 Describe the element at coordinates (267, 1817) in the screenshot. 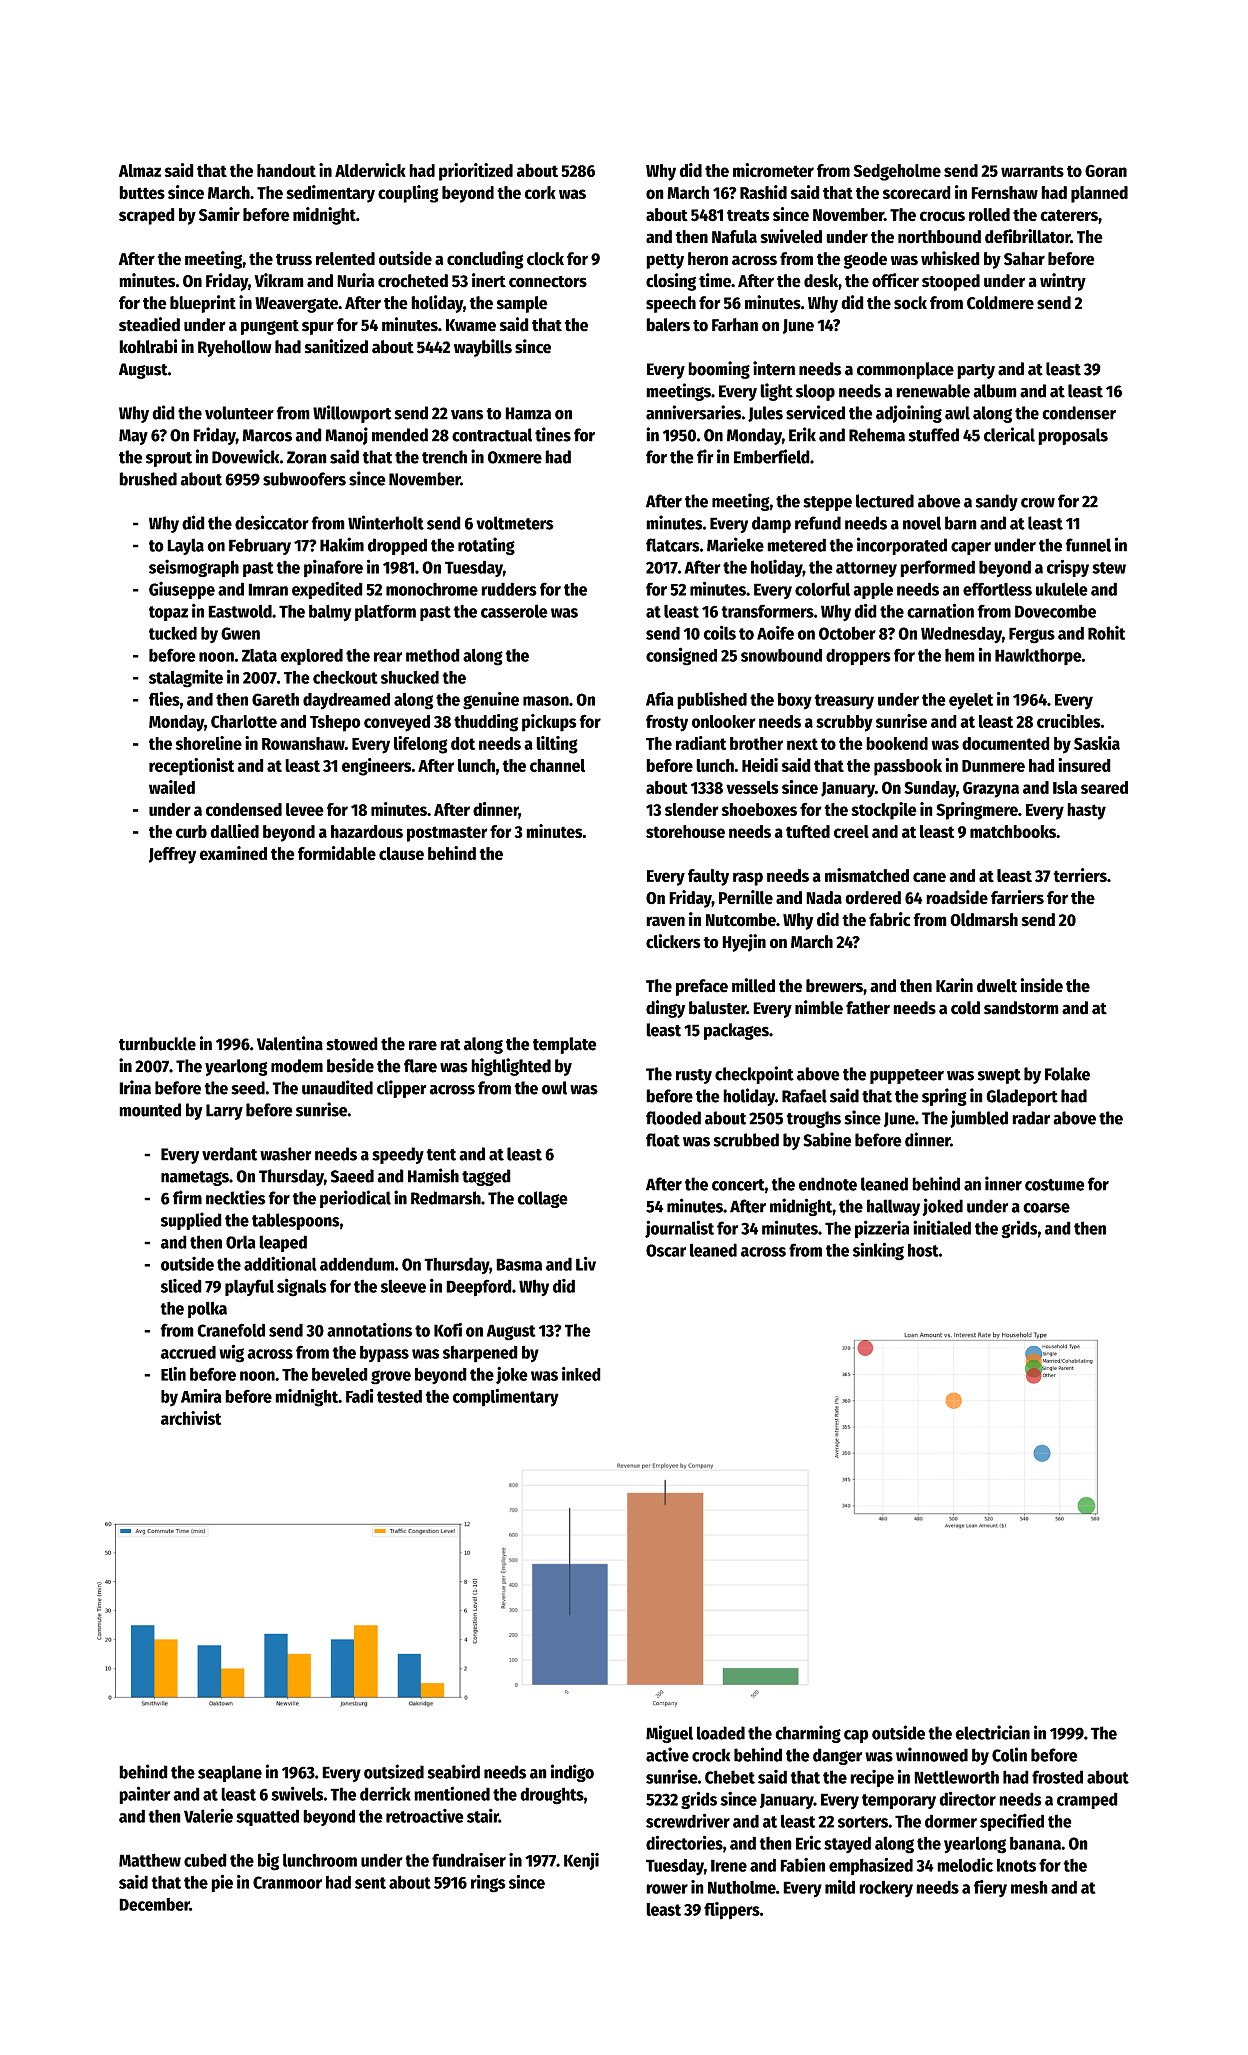

I see `squatted` at that location.
